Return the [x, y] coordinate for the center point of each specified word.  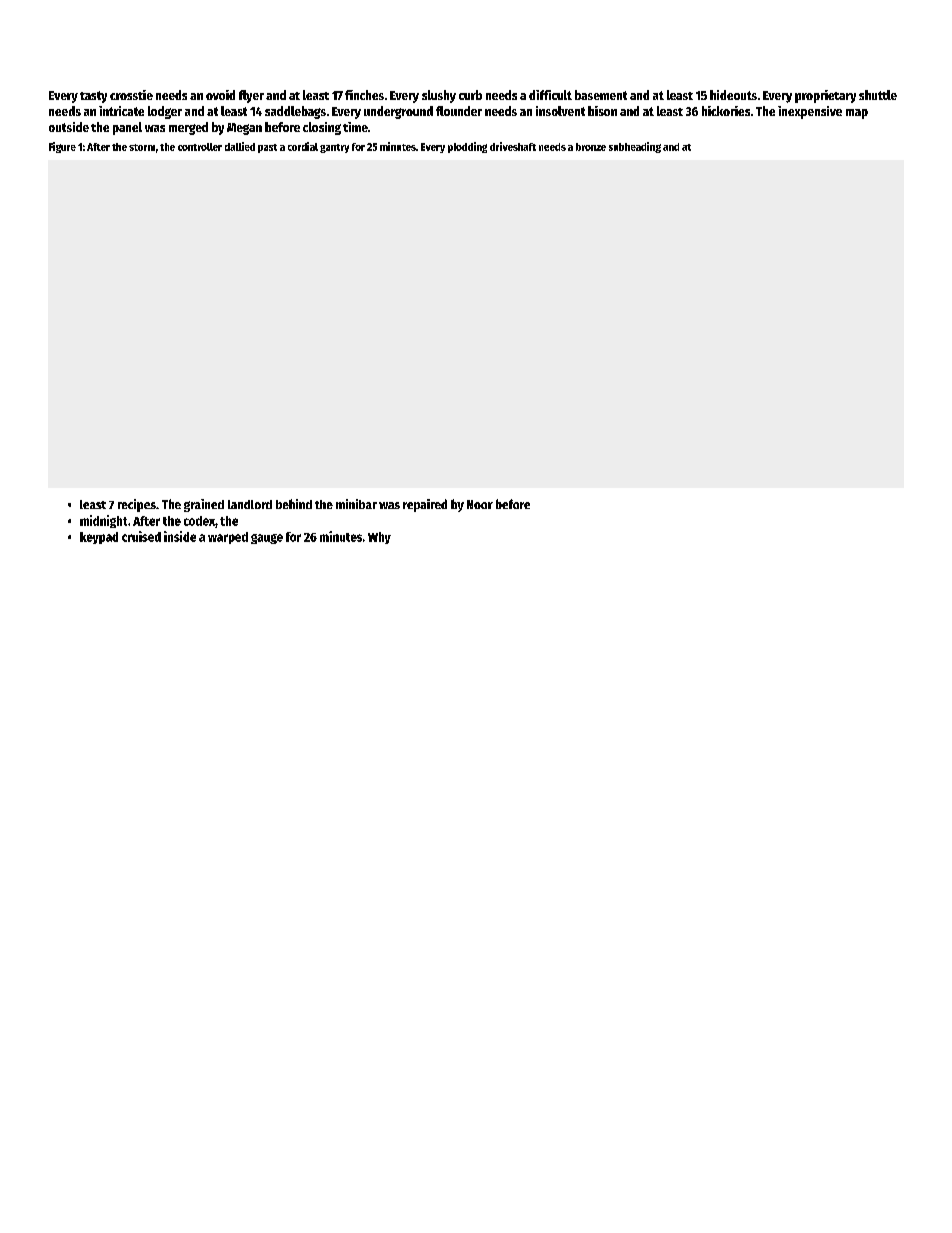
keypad [99, 538]
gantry [334, 148]
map [857, 114]
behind [294, 504]
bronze [591, 147]
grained [204, 505]
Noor [480, 504]
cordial [303, 146]
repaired [425, 505]
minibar [356, 504]
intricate [121, 111]
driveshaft [513, 146]
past [267, 148]
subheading [635, 147]
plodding [467, 147]
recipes [137, 505]
